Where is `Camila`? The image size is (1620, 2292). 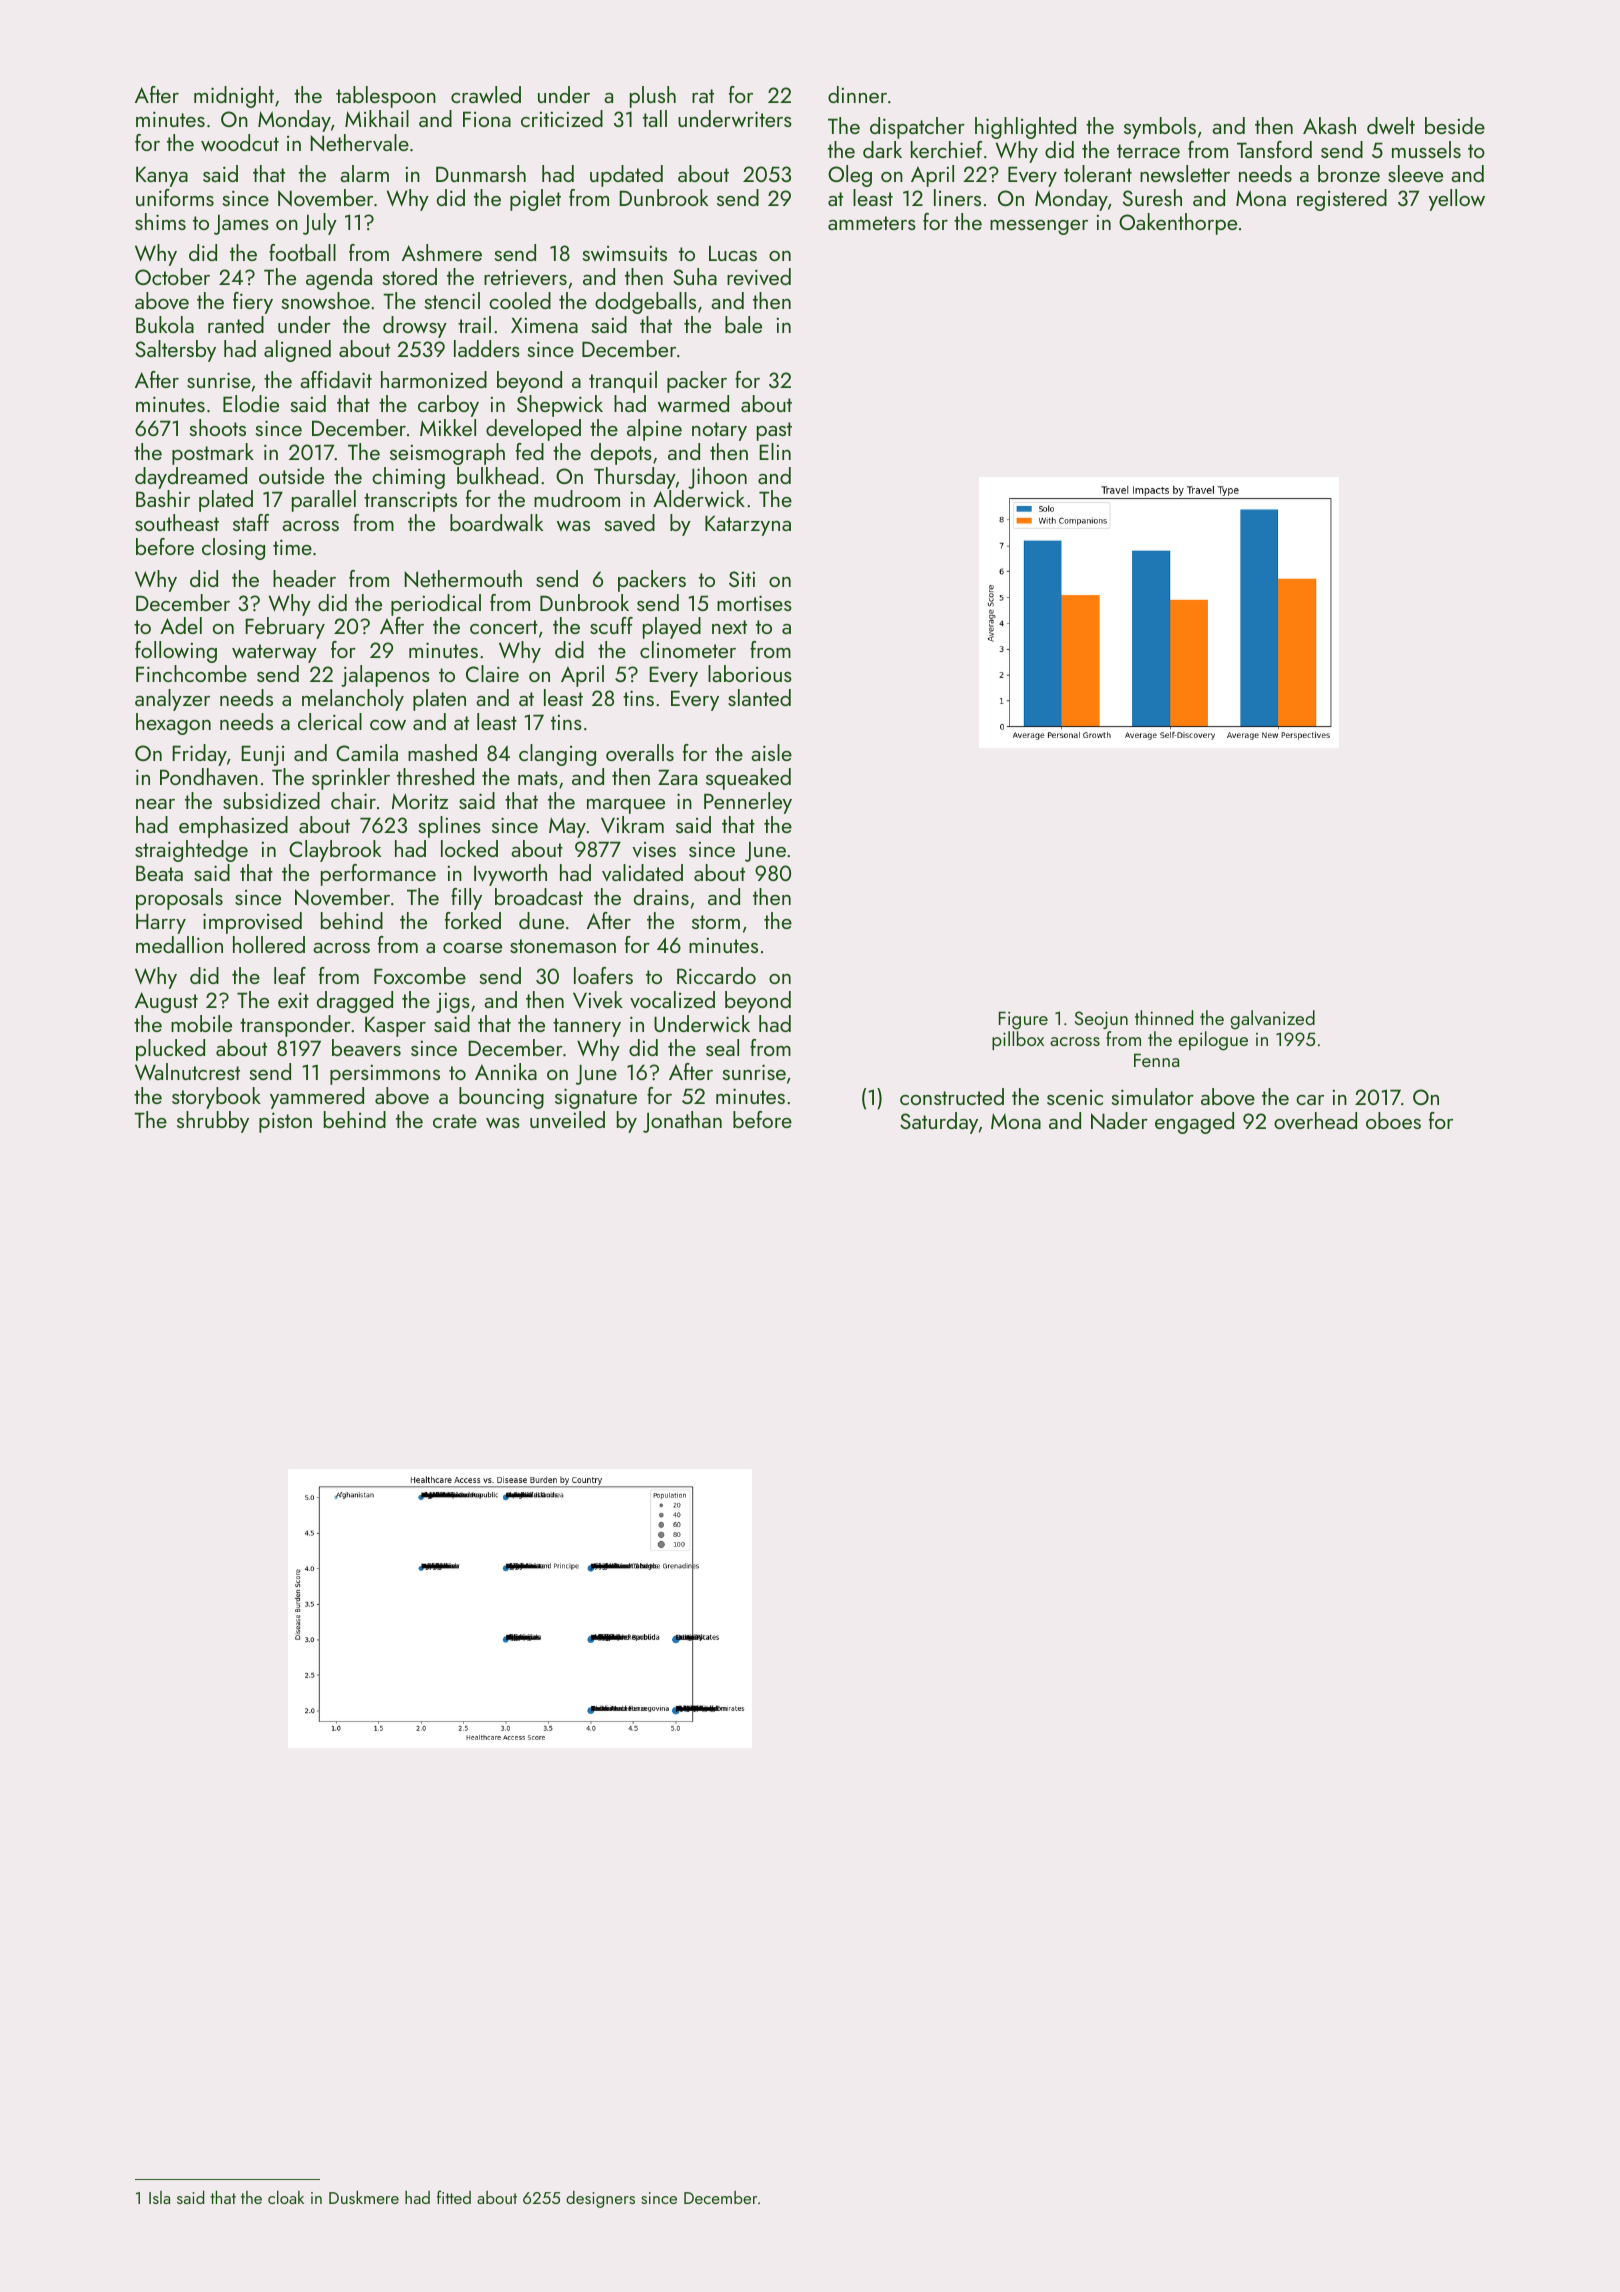
Camila is located at coordinates (367, 752).
